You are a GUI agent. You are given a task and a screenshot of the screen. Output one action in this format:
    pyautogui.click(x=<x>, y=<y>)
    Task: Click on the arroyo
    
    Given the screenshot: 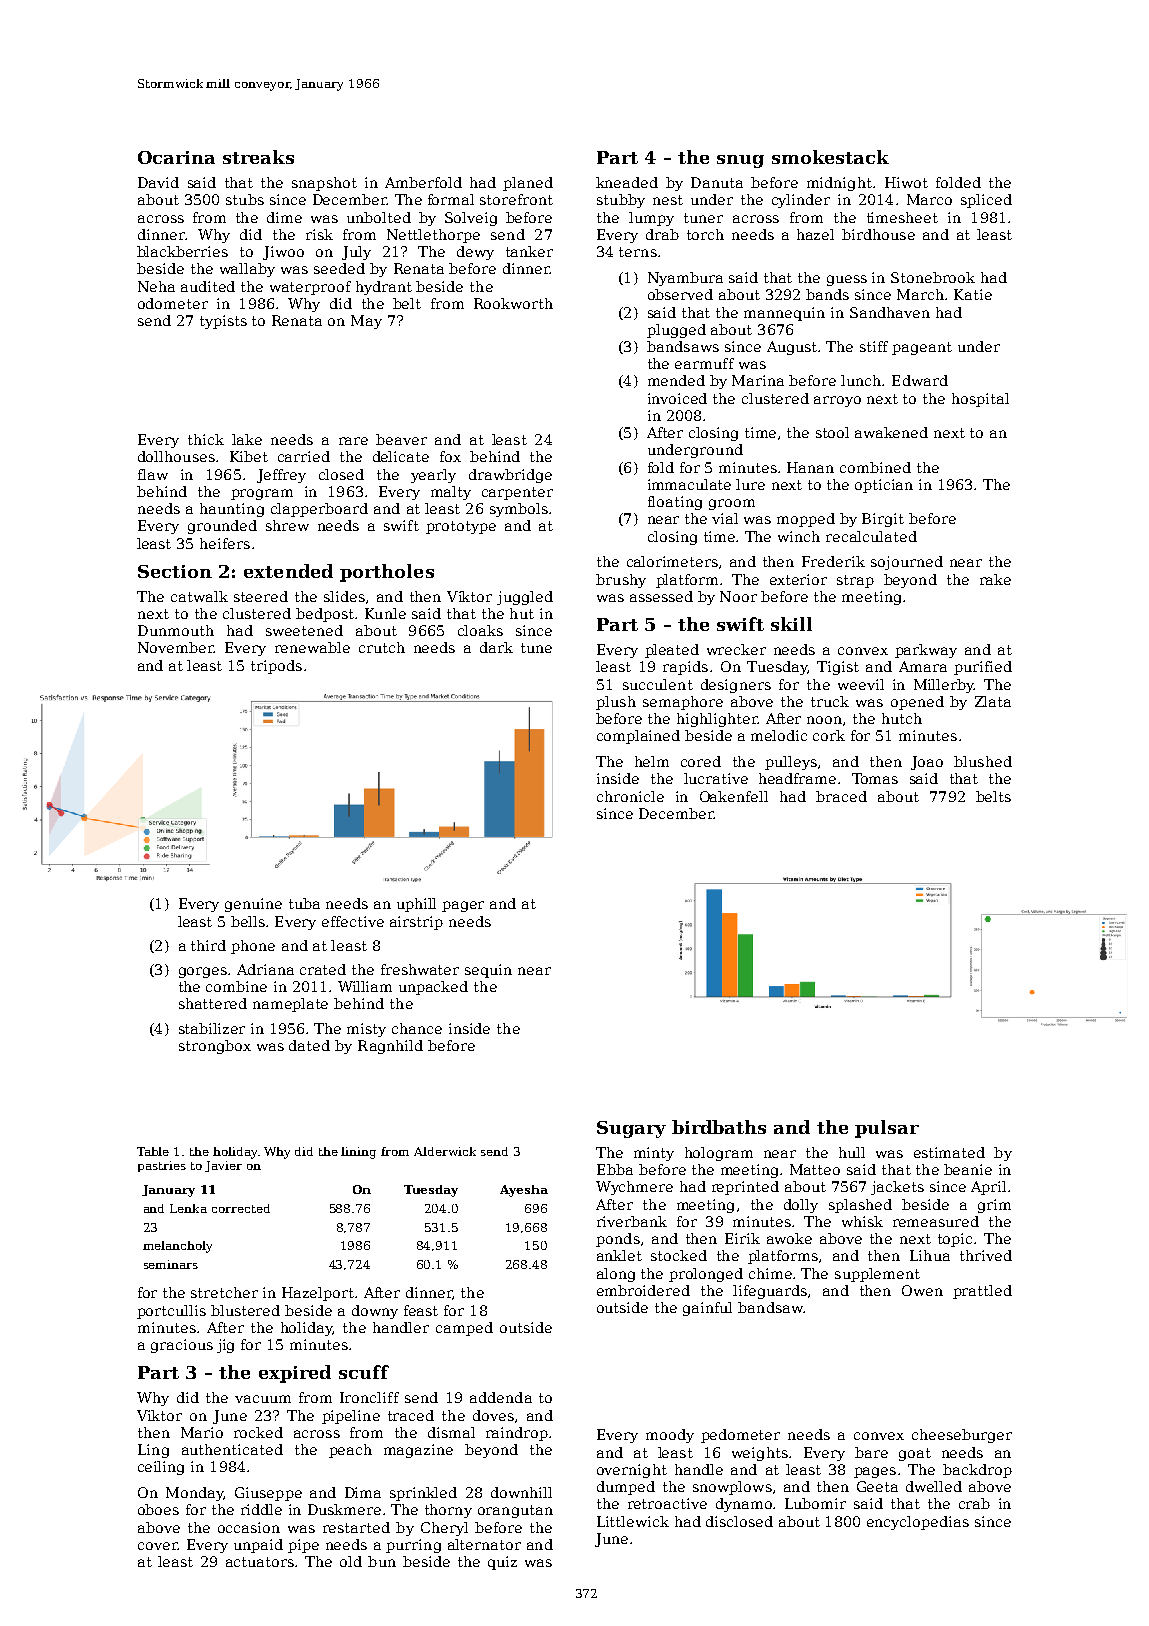 What is the action you would take?
    pyautogui.click(x=837, y=401)
